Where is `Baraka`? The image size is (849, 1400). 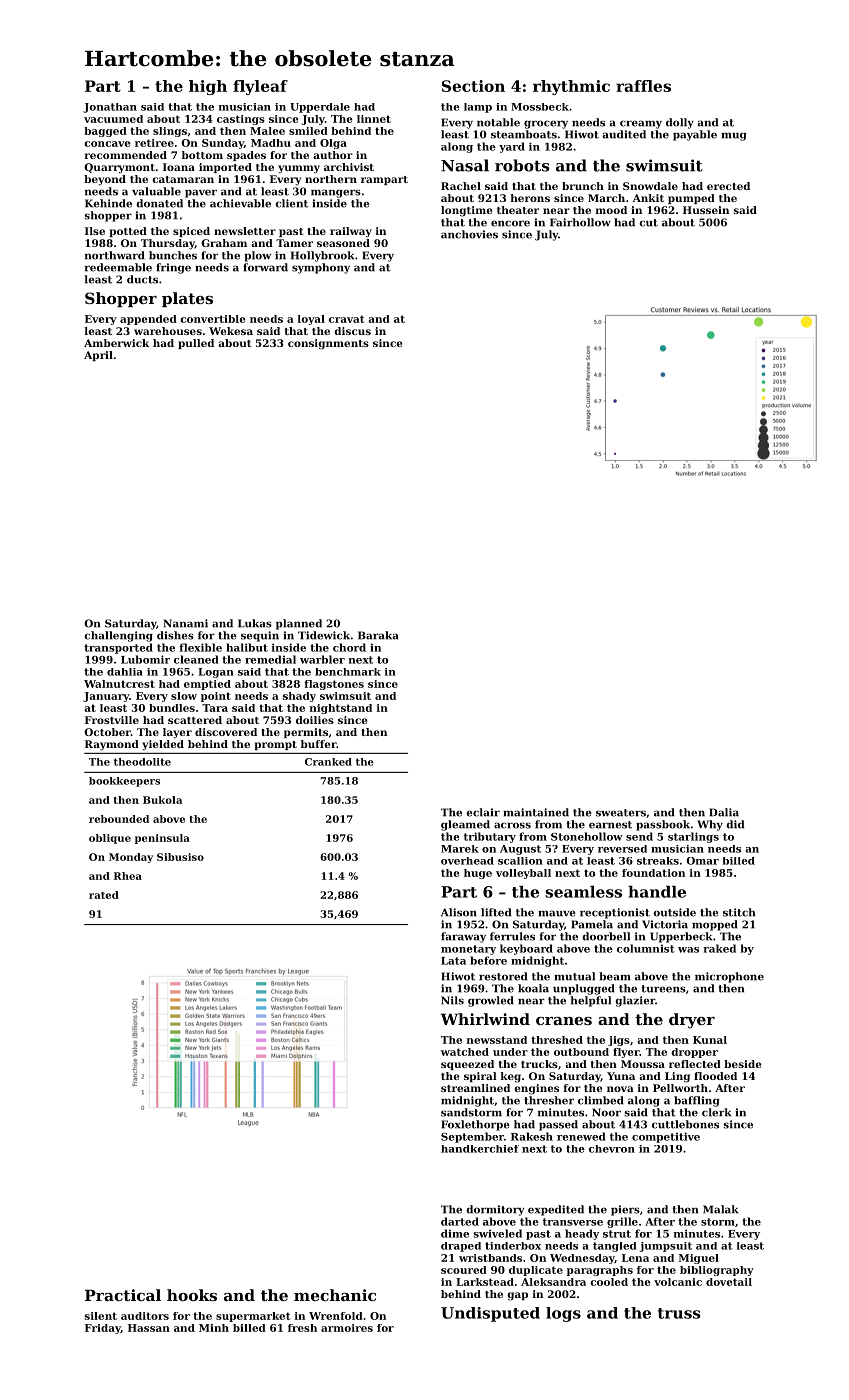 Baraka is located at coordinates (378, 635).
